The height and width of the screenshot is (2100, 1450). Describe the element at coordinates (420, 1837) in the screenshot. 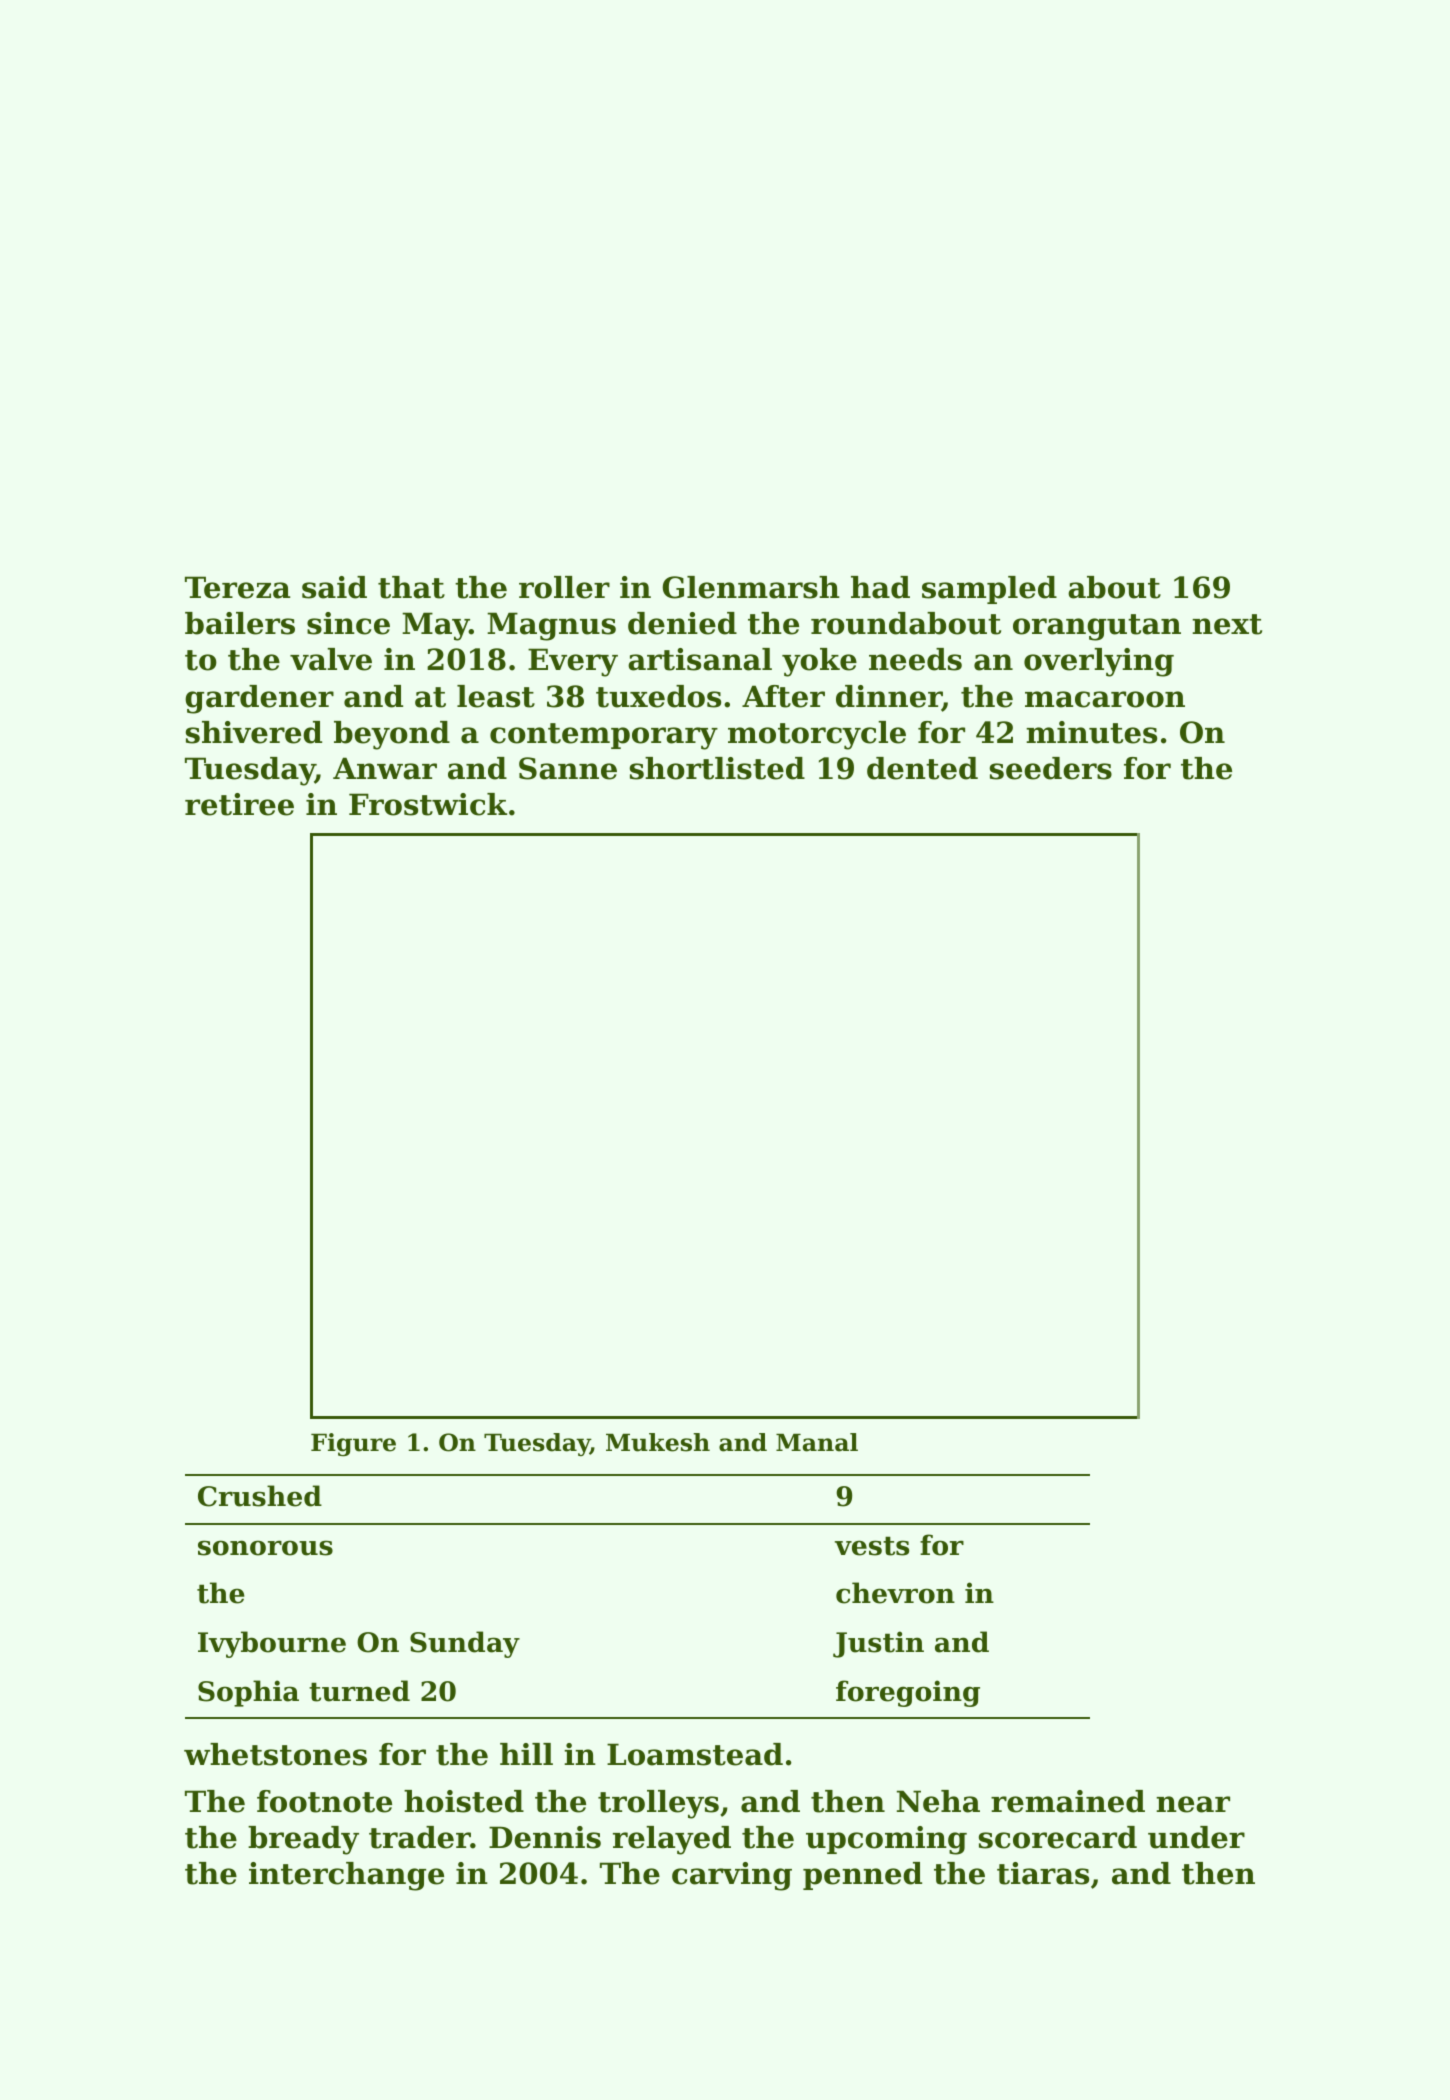

I see `trader` at that location.
